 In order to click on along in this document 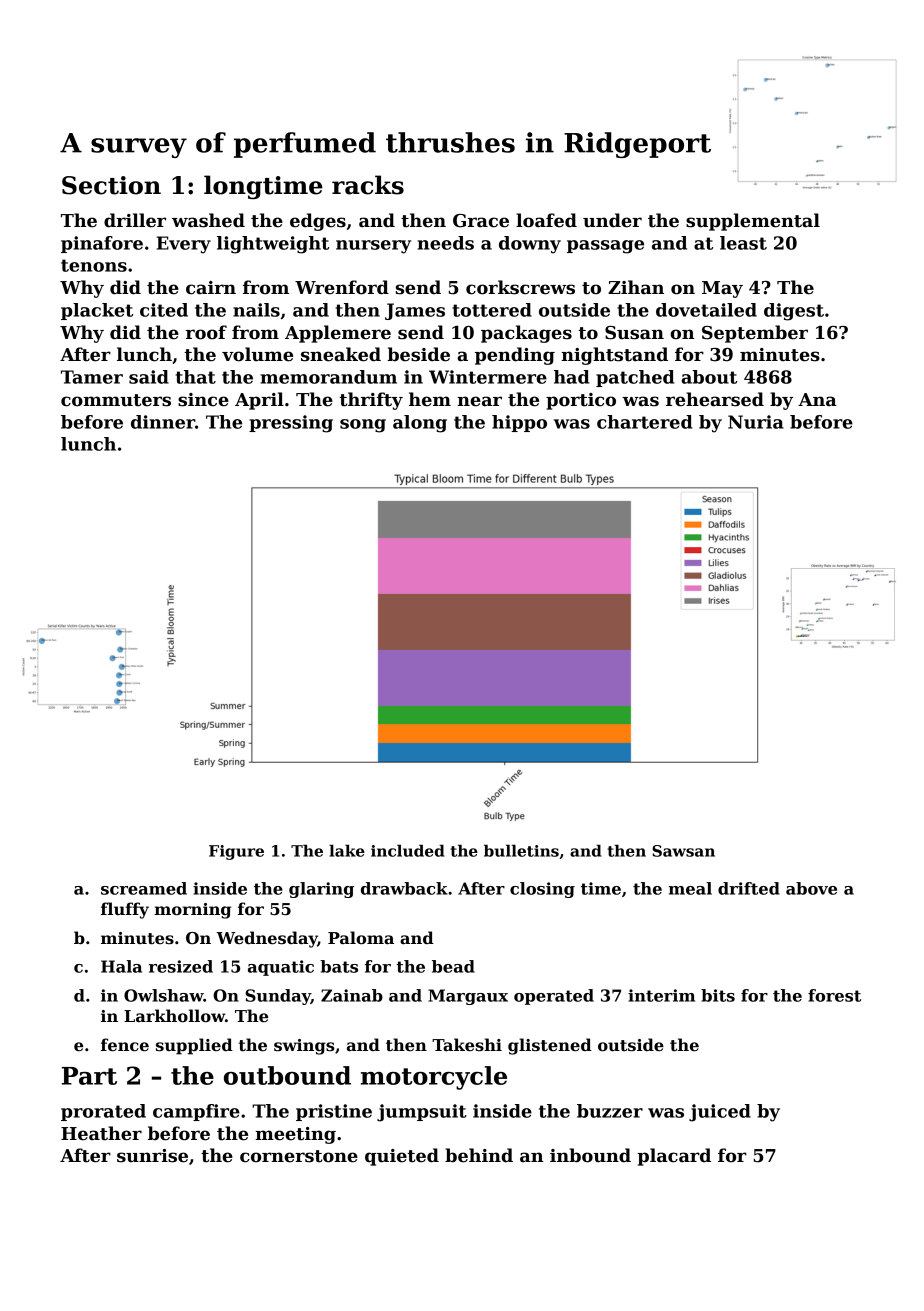, I will do `click(420, 424)`.
